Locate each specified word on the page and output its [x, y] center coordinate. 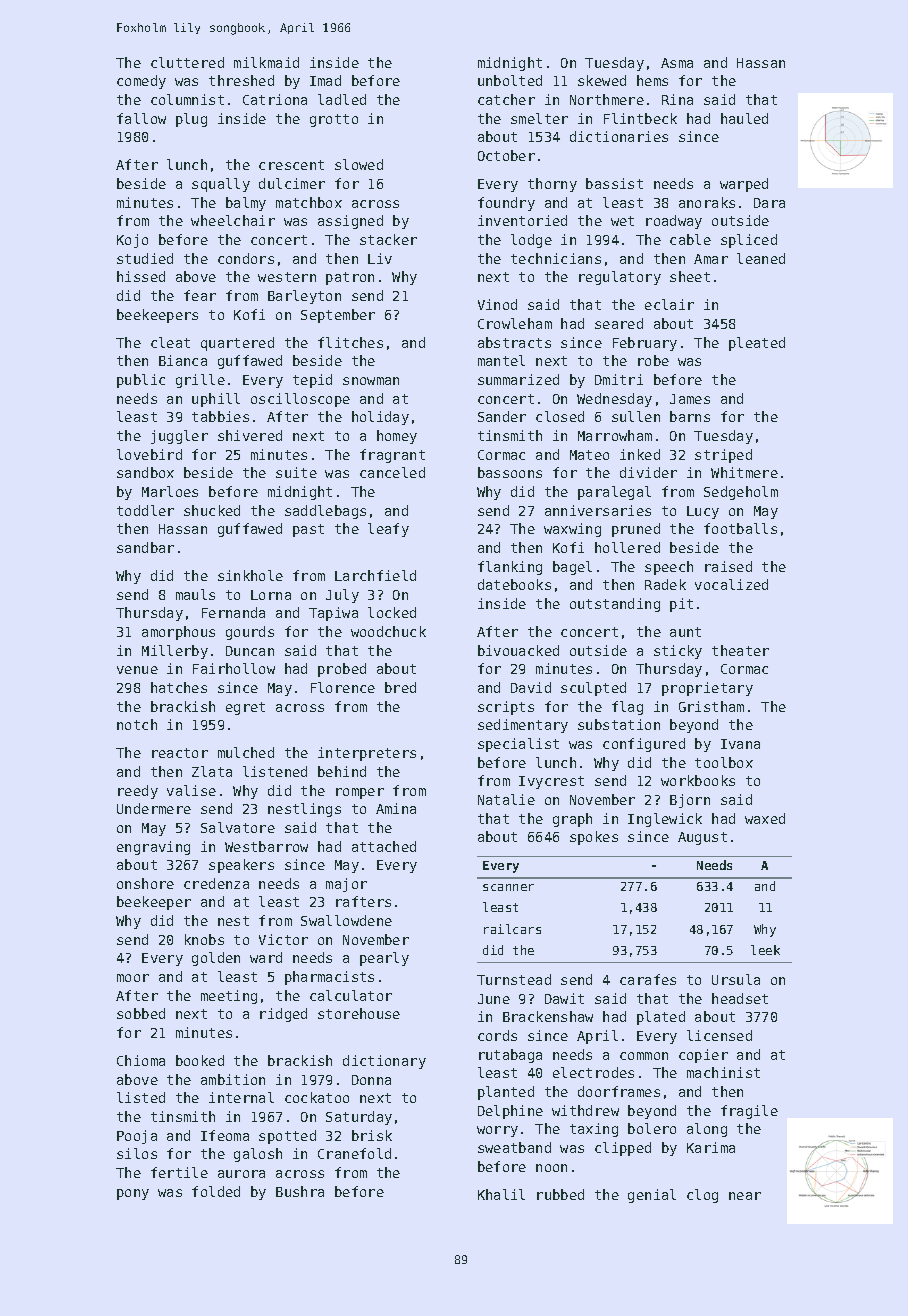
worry [497, 1131]
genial [652, 1196]
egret [245, 708]
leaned [761, 258]
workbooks [698, 780]
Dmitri [619, 379]
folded [216, 1191]
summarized [518, 379]
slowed [359, 164]
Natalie [506, 799]
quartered [237, 344]
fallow [141, 118]
